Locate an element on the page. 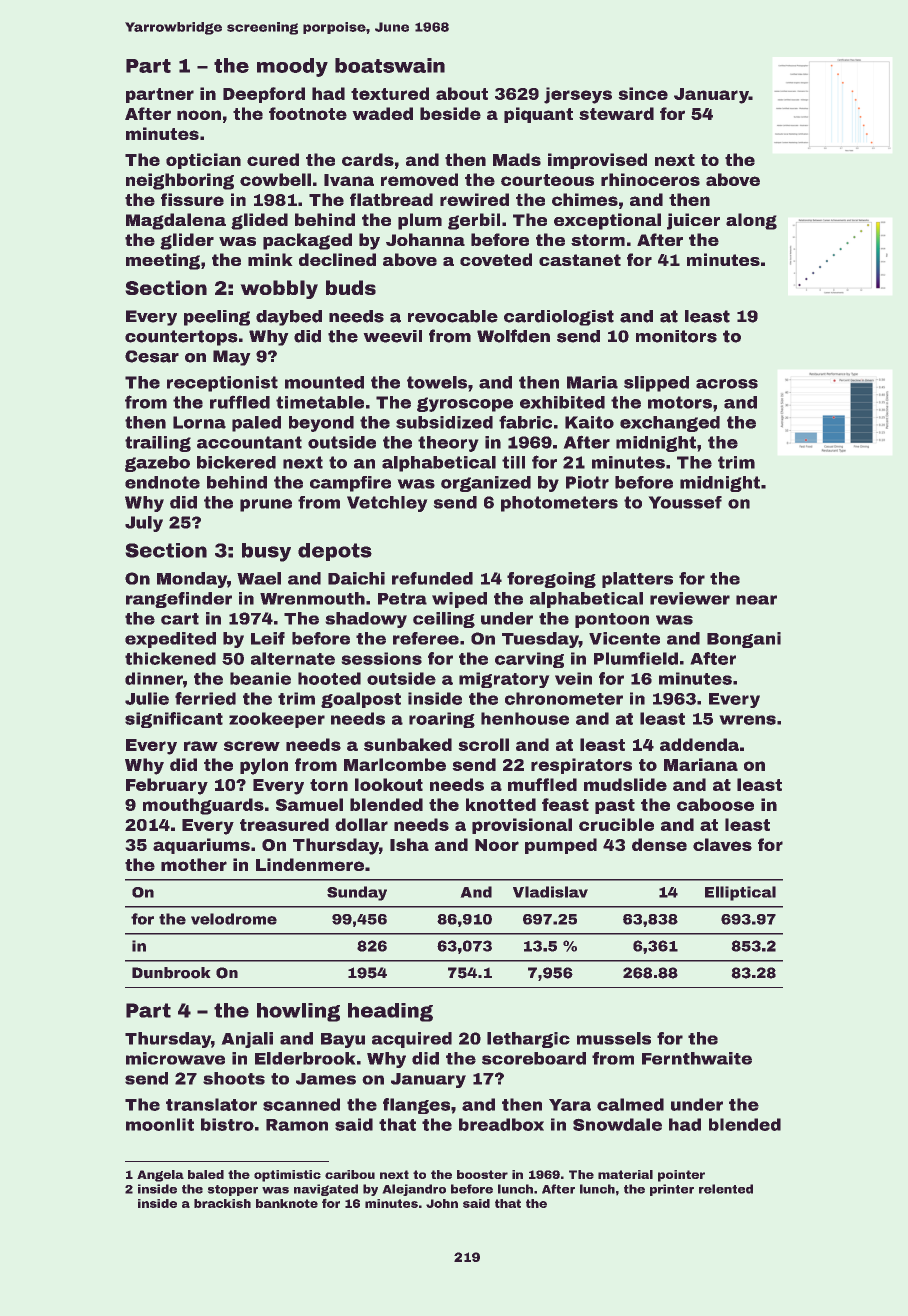 The image size is (908, 1316). Youssef is located at coordinates (685, 502).
